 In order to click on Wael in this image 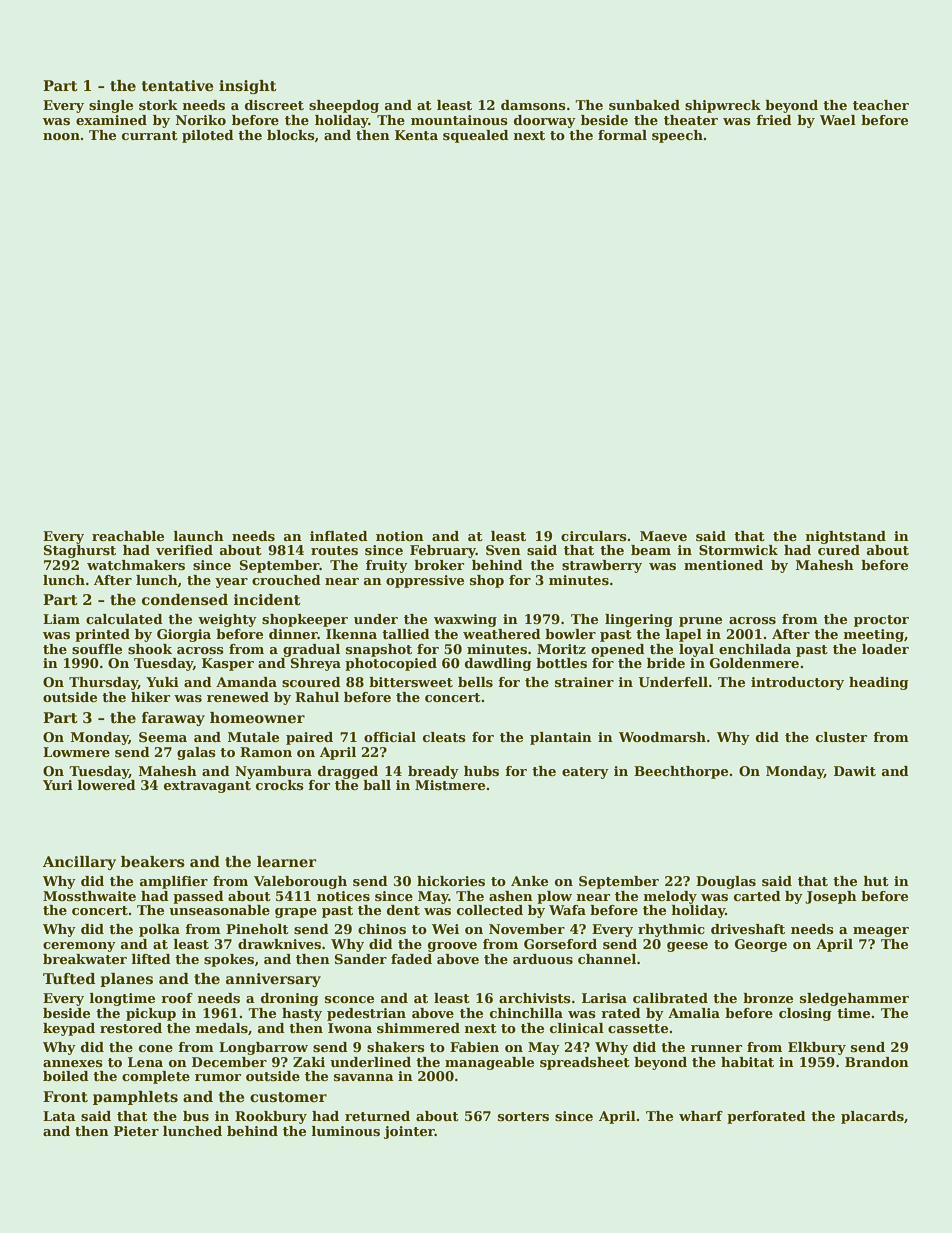, I will do `click(838, 120)`.
